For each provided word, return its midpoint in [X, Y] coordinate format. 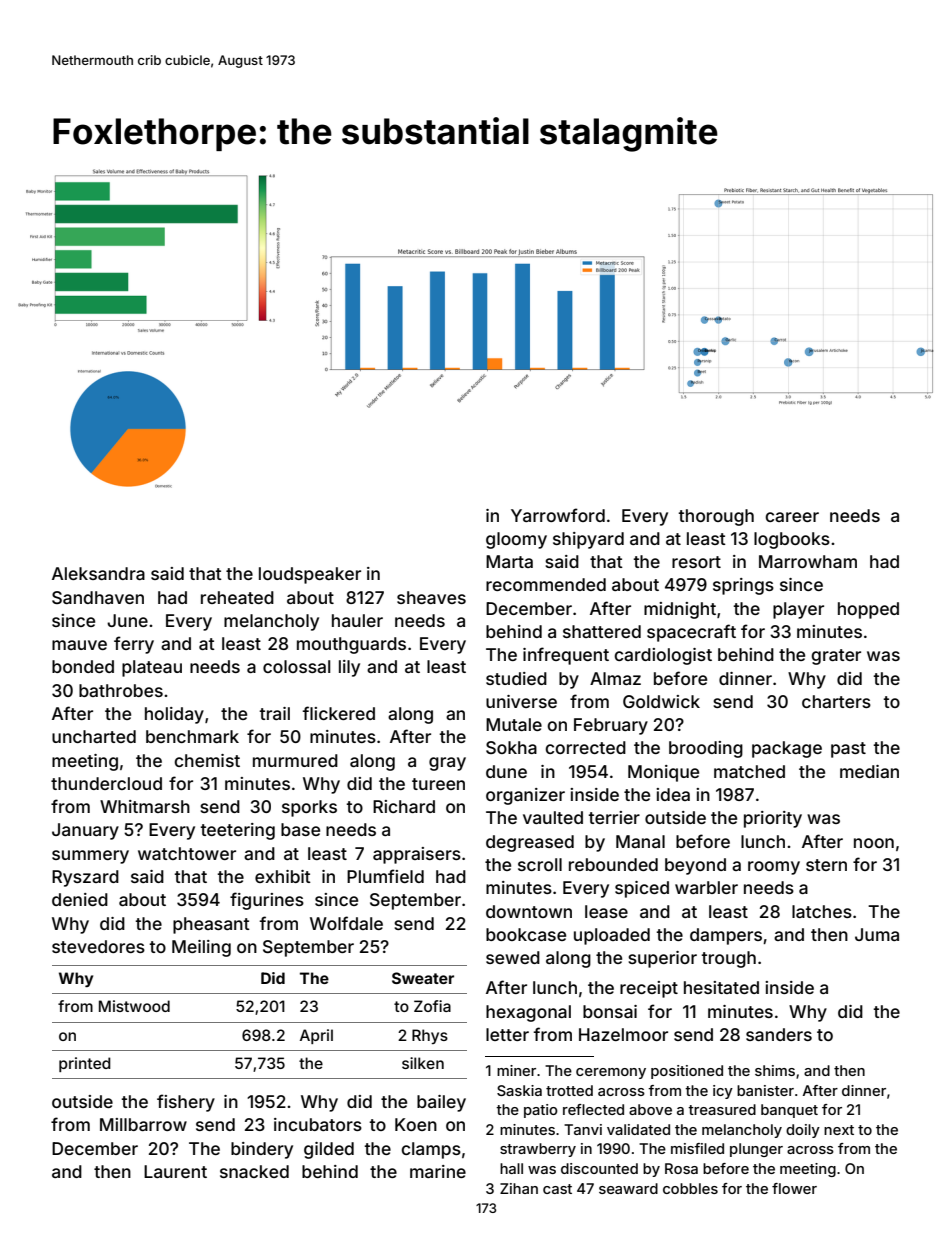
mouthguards [351, 645]
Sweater [423, 978]
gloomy [516, 540]
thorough [716, 517]
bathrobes [121, 690]
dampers [726, 936]
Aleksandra [98, 573]
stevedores [98, 946]
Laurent [175, 1171]
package [787, 749]
